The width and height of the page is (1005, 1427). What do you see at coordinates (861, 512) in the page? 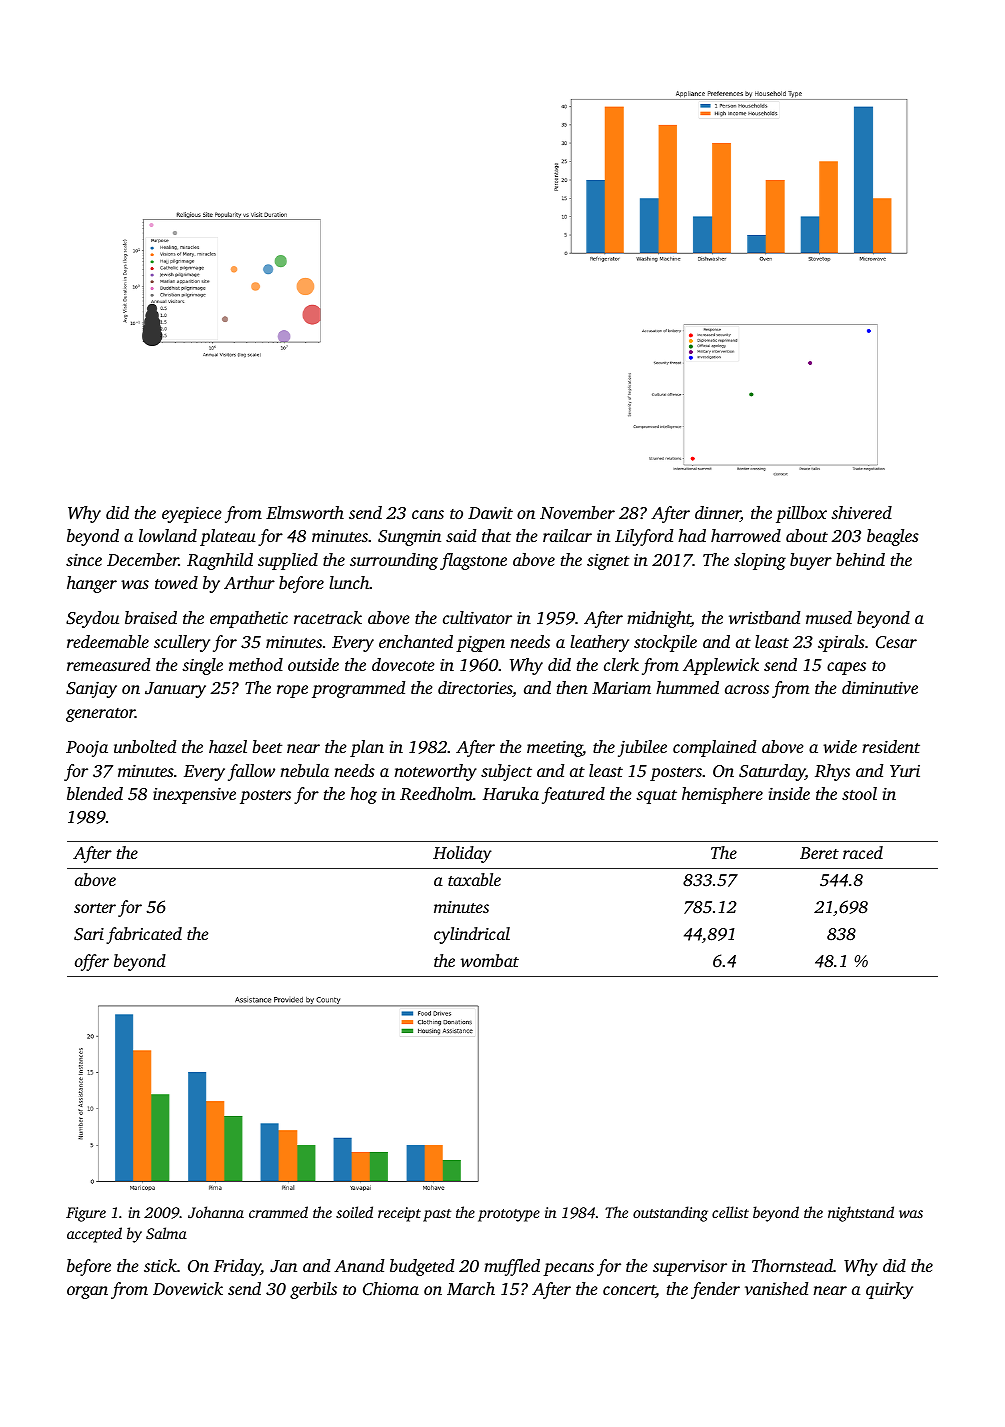
I see `shivered` at bounding box center [861, 512].
